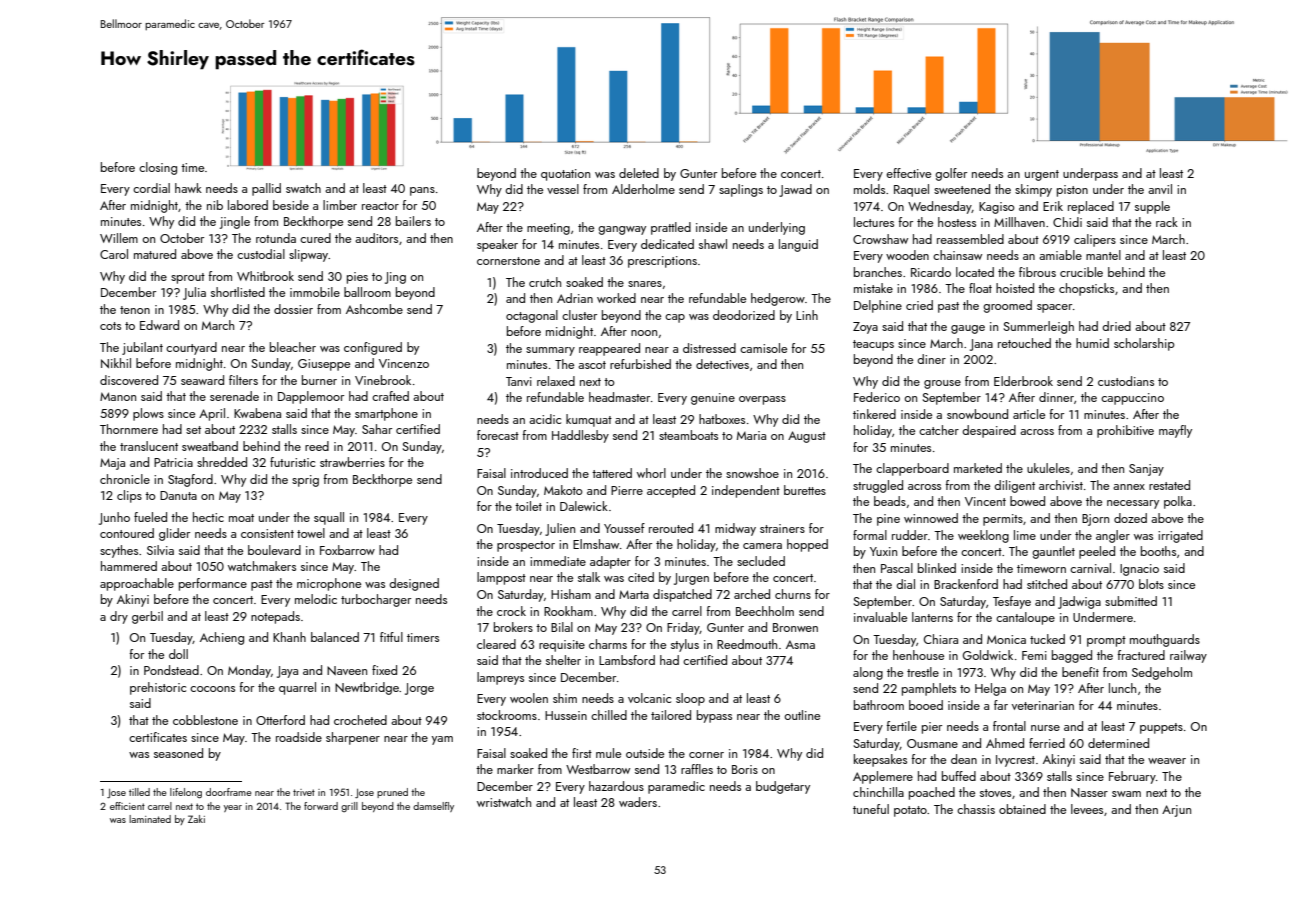  I want to click on effective, so click(908, 173).
